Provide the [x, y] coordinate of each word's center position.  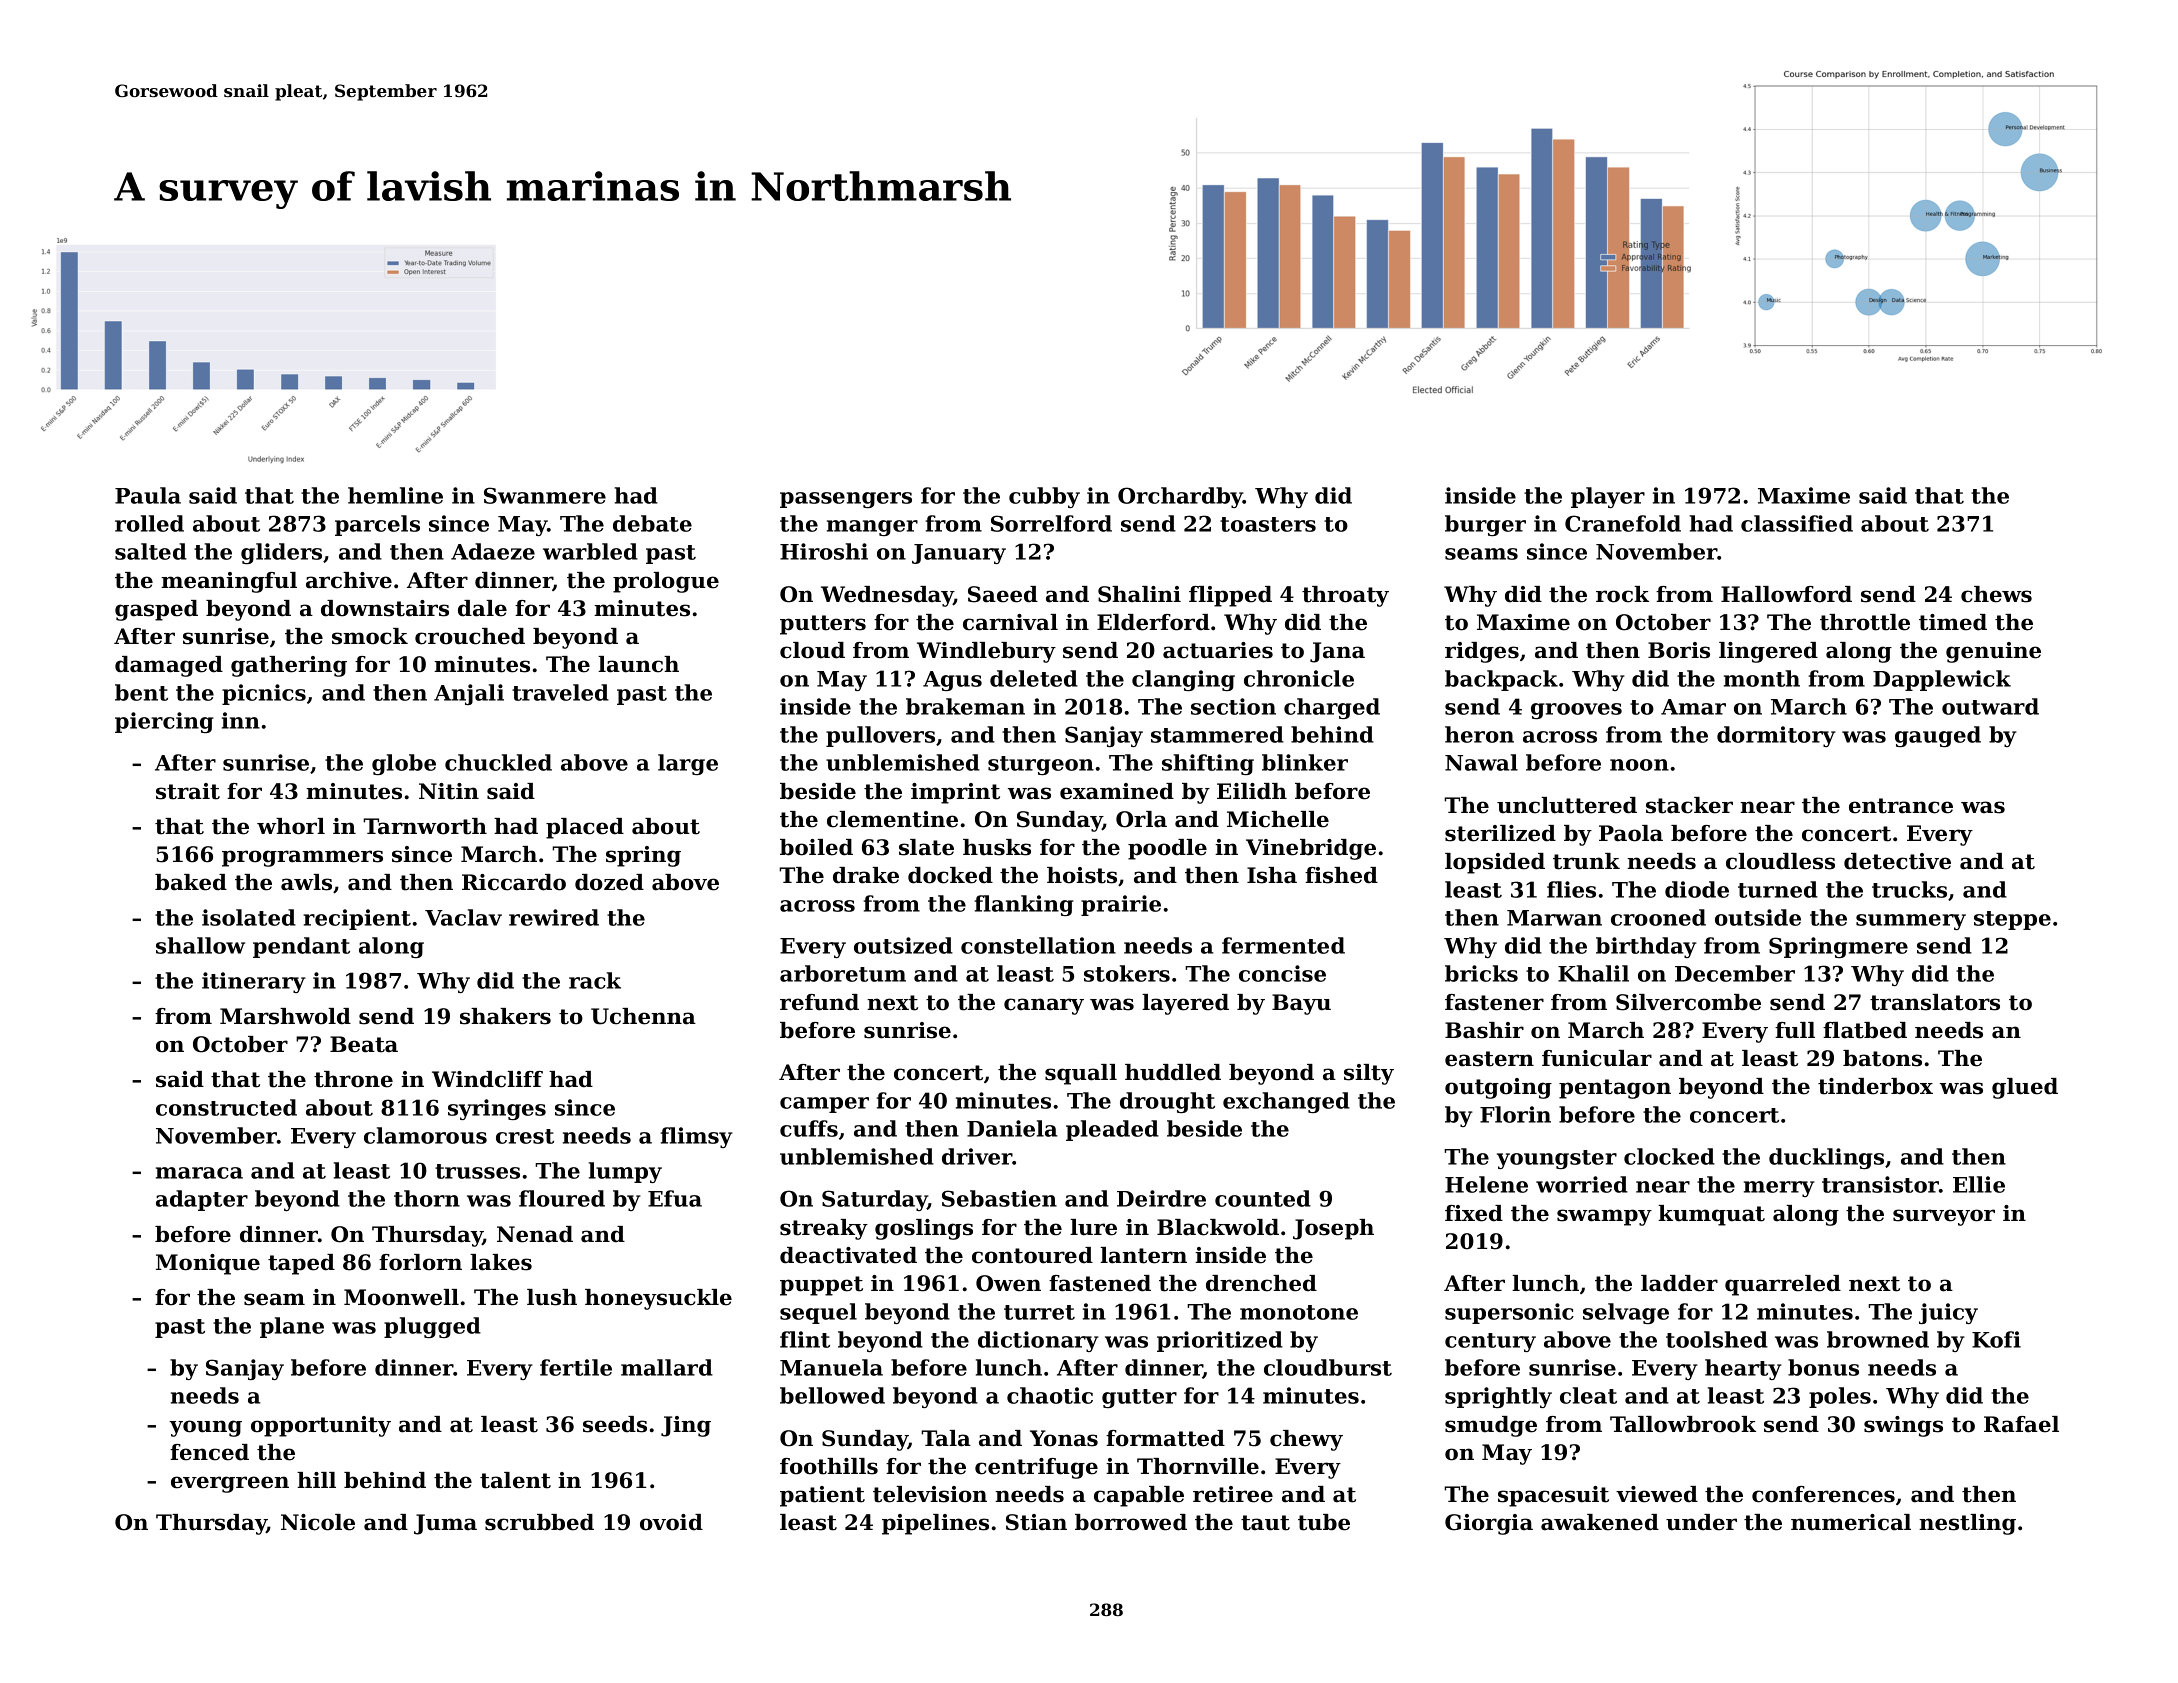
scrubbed [539, 1522]
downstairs [385, 608]
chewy [1306, 1440]
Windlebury [986, 652]
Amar [1693, 707]
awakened [1600, 1522]
